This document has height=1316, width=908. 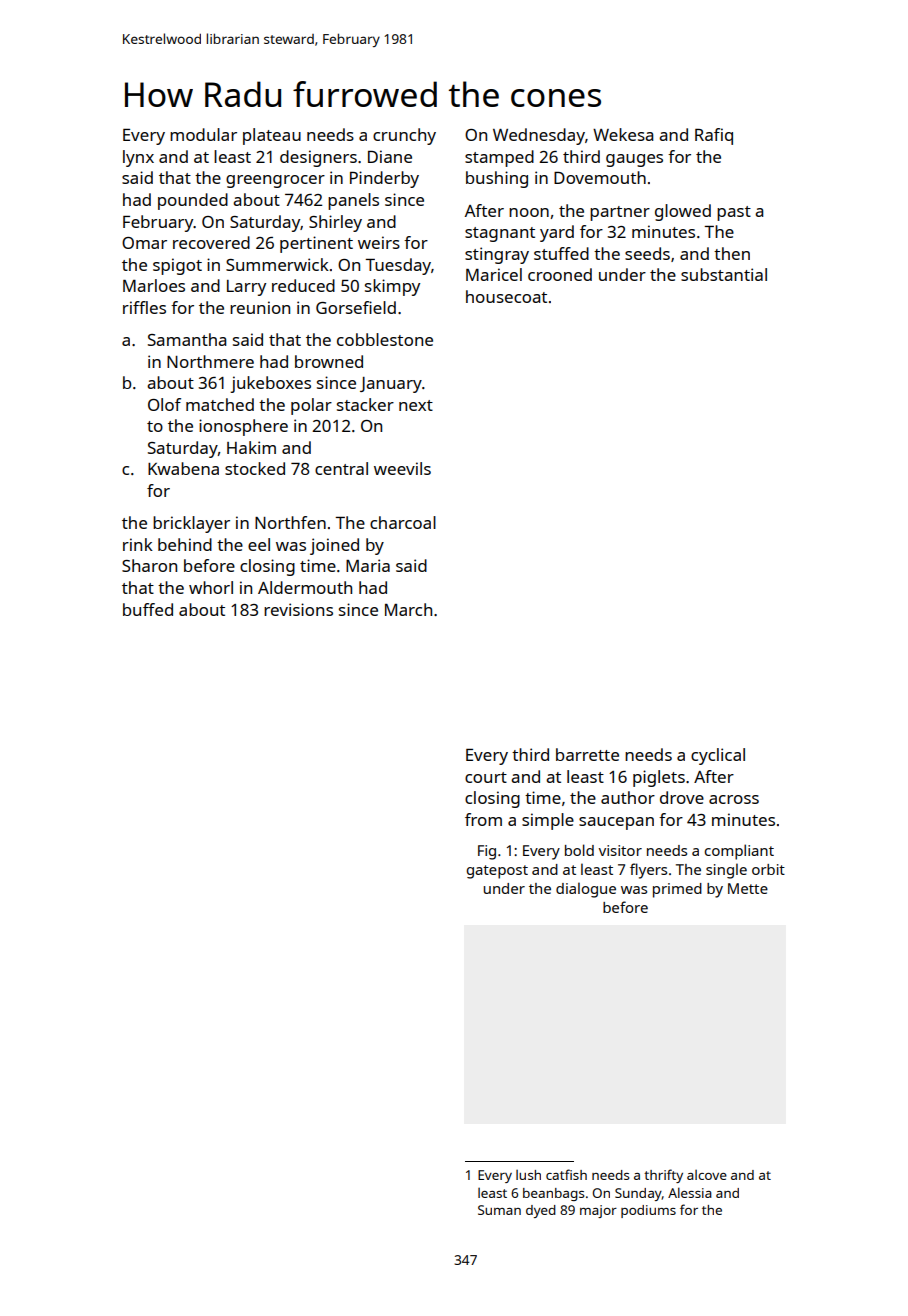 I want to click on buffed, so click(x=148, y=609).
